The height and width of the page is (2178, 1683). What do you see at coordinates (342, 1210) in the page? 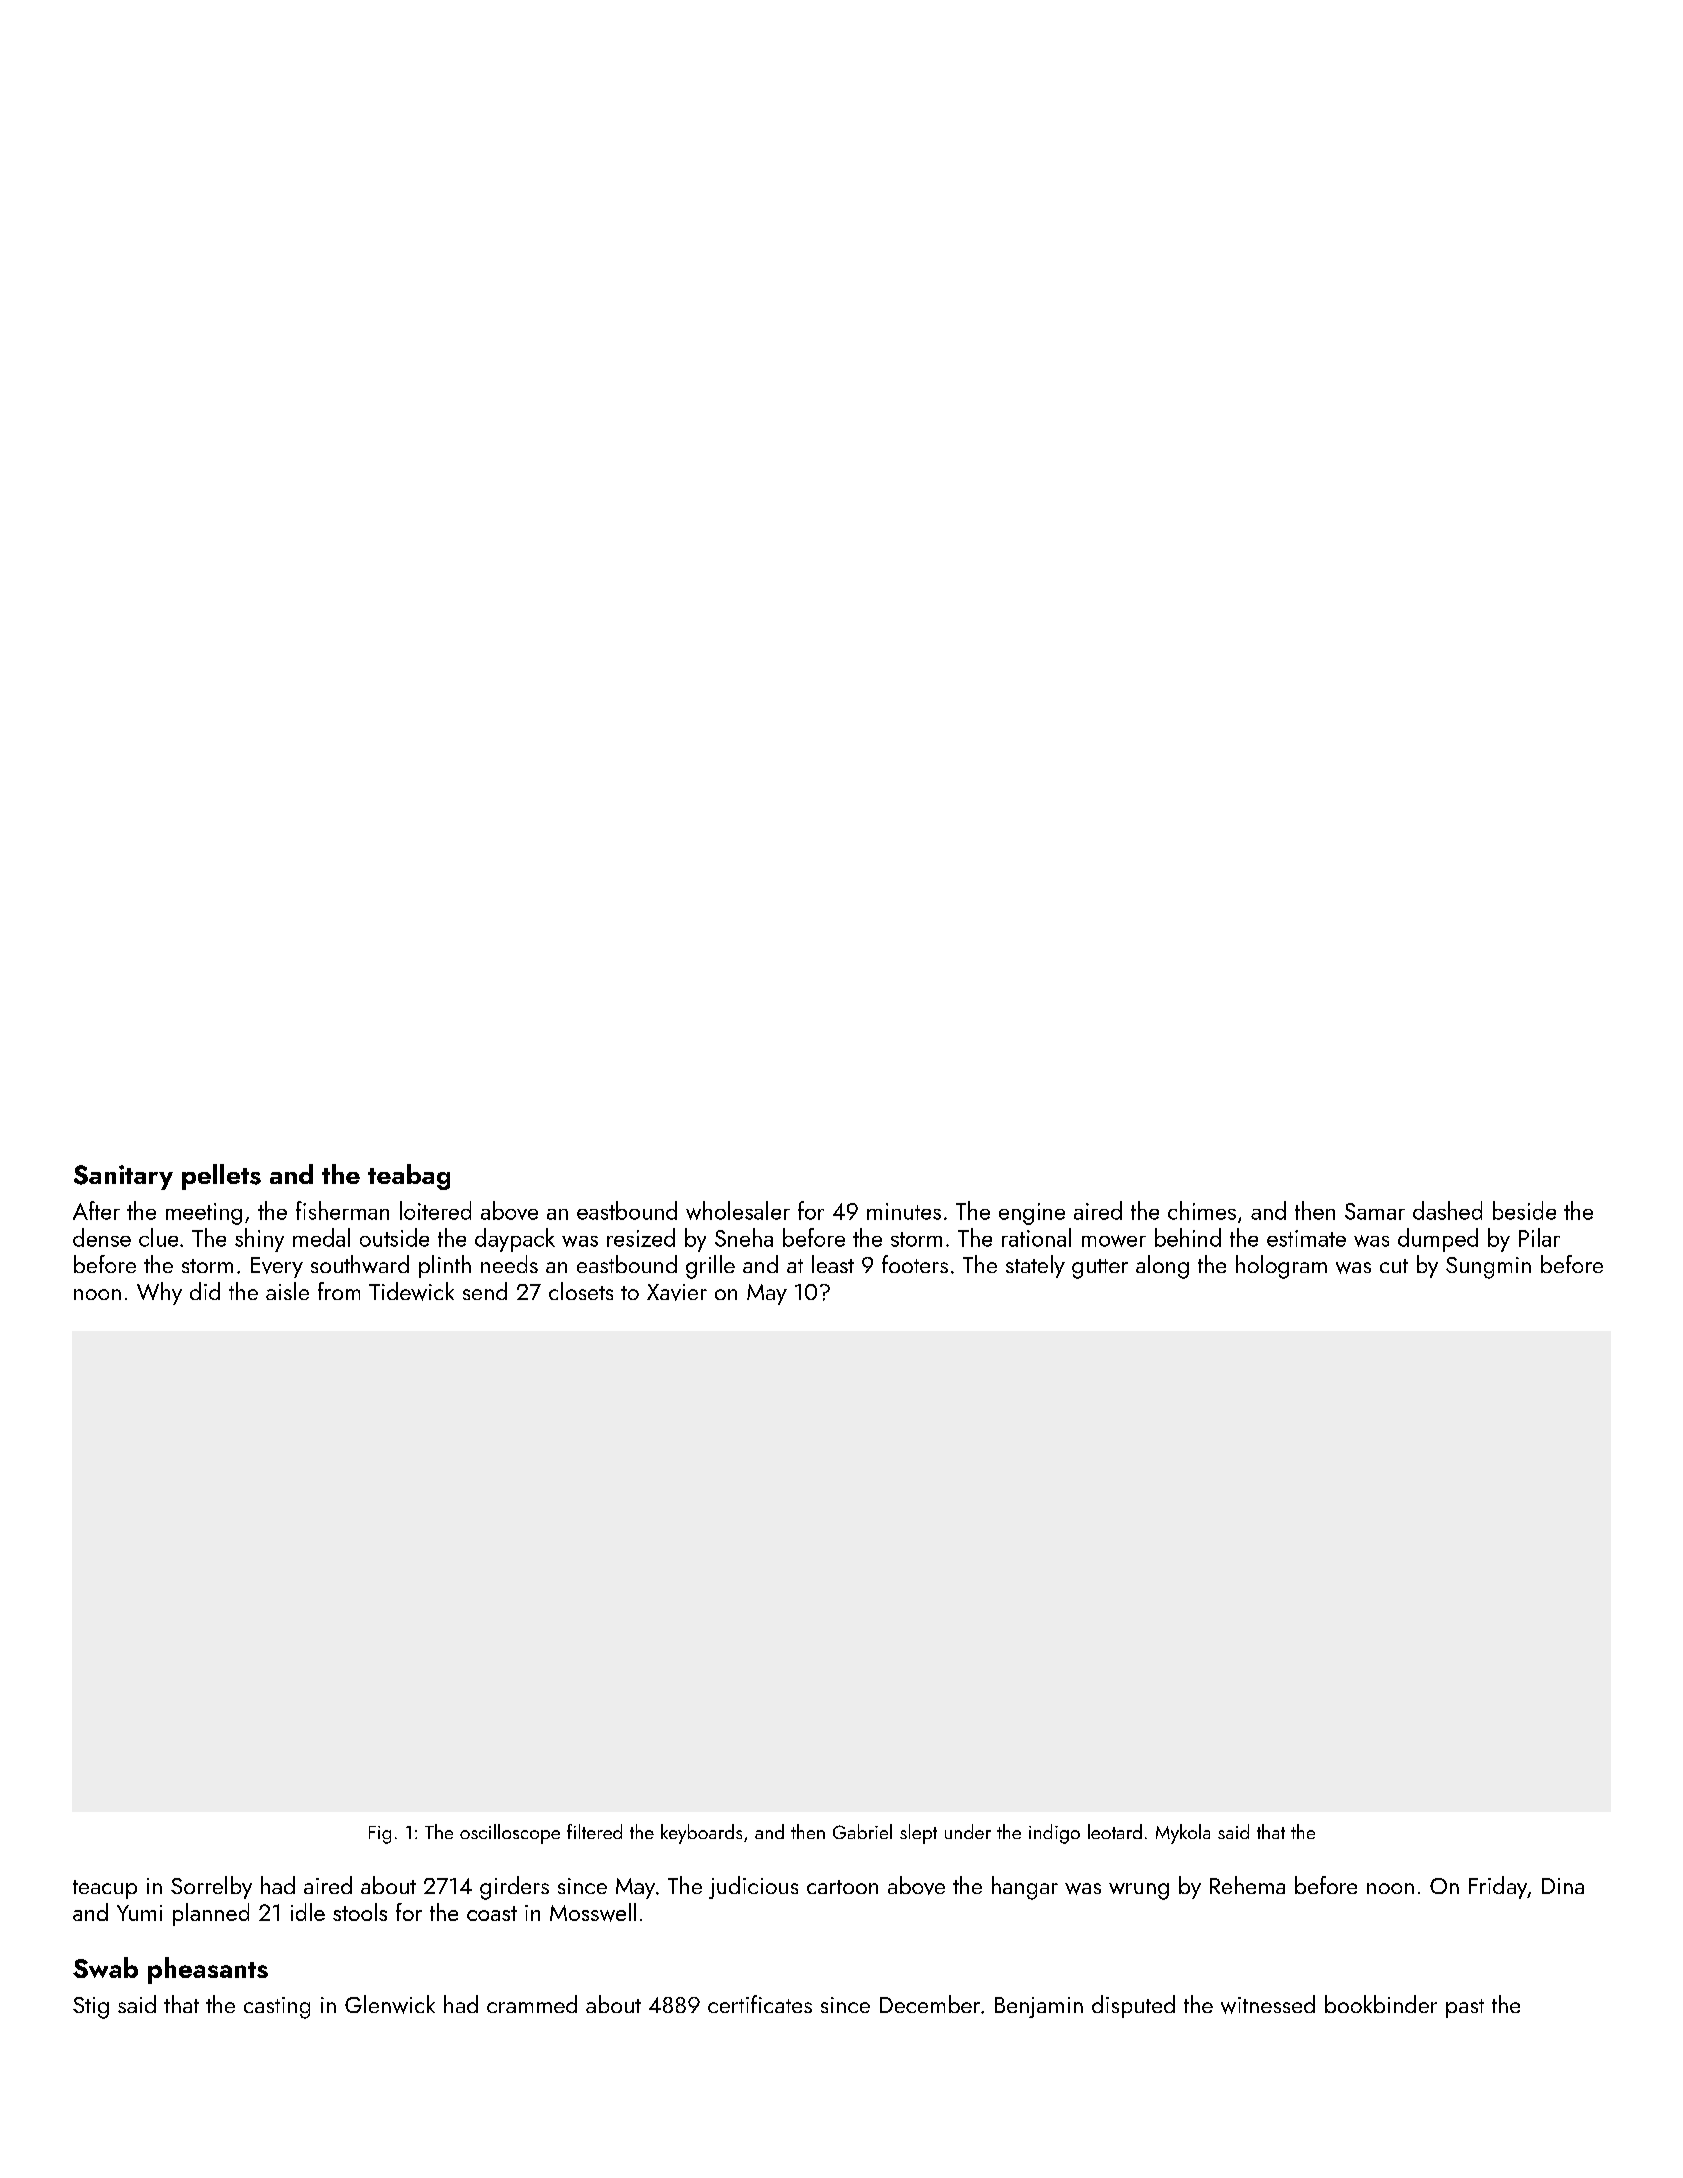
I see `fisherman` at bounding box center [342, 1210].
